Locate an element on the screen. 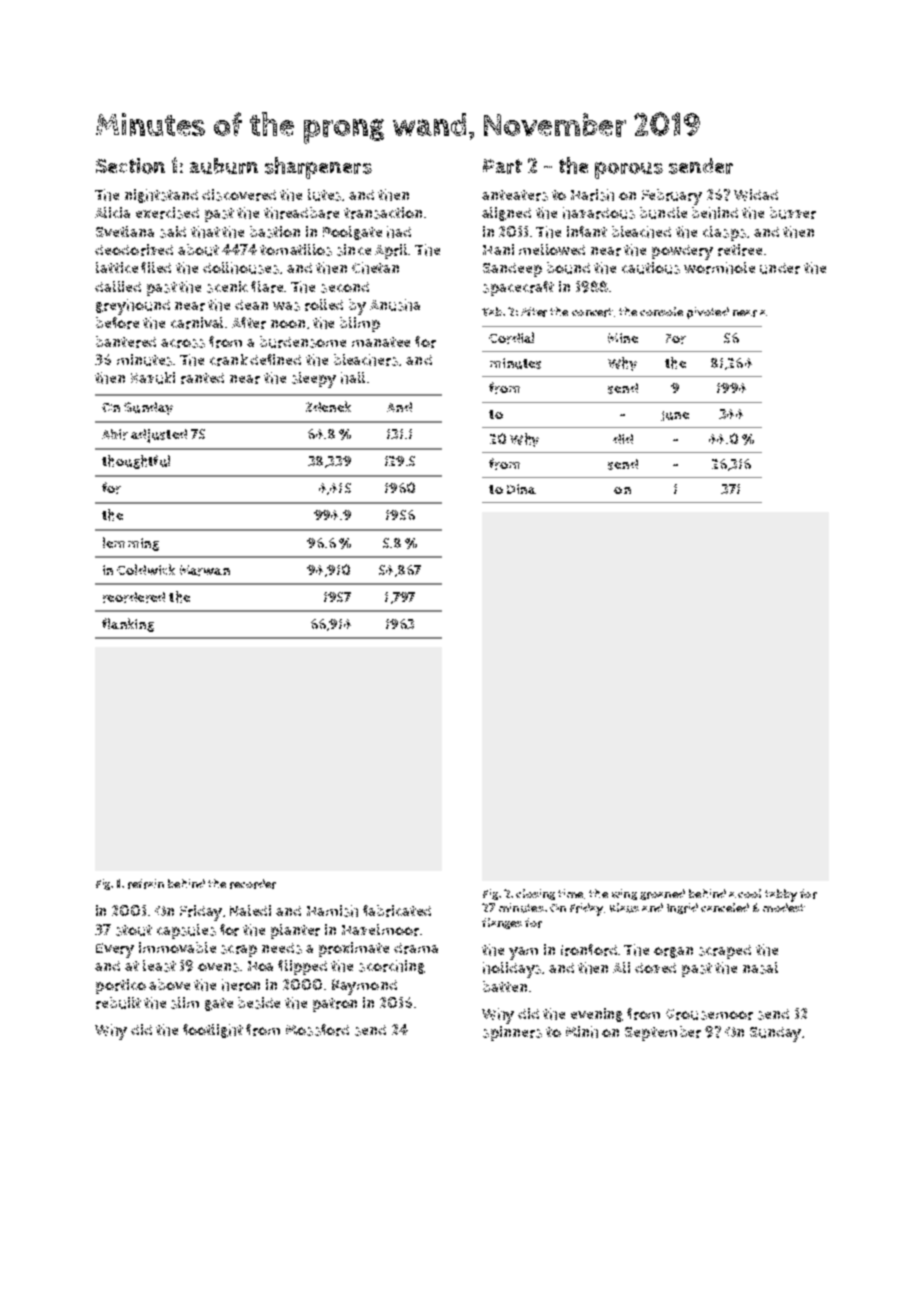 The width and height of the screenshot is (924, 1308). June is located at coordinates (675, 416).
